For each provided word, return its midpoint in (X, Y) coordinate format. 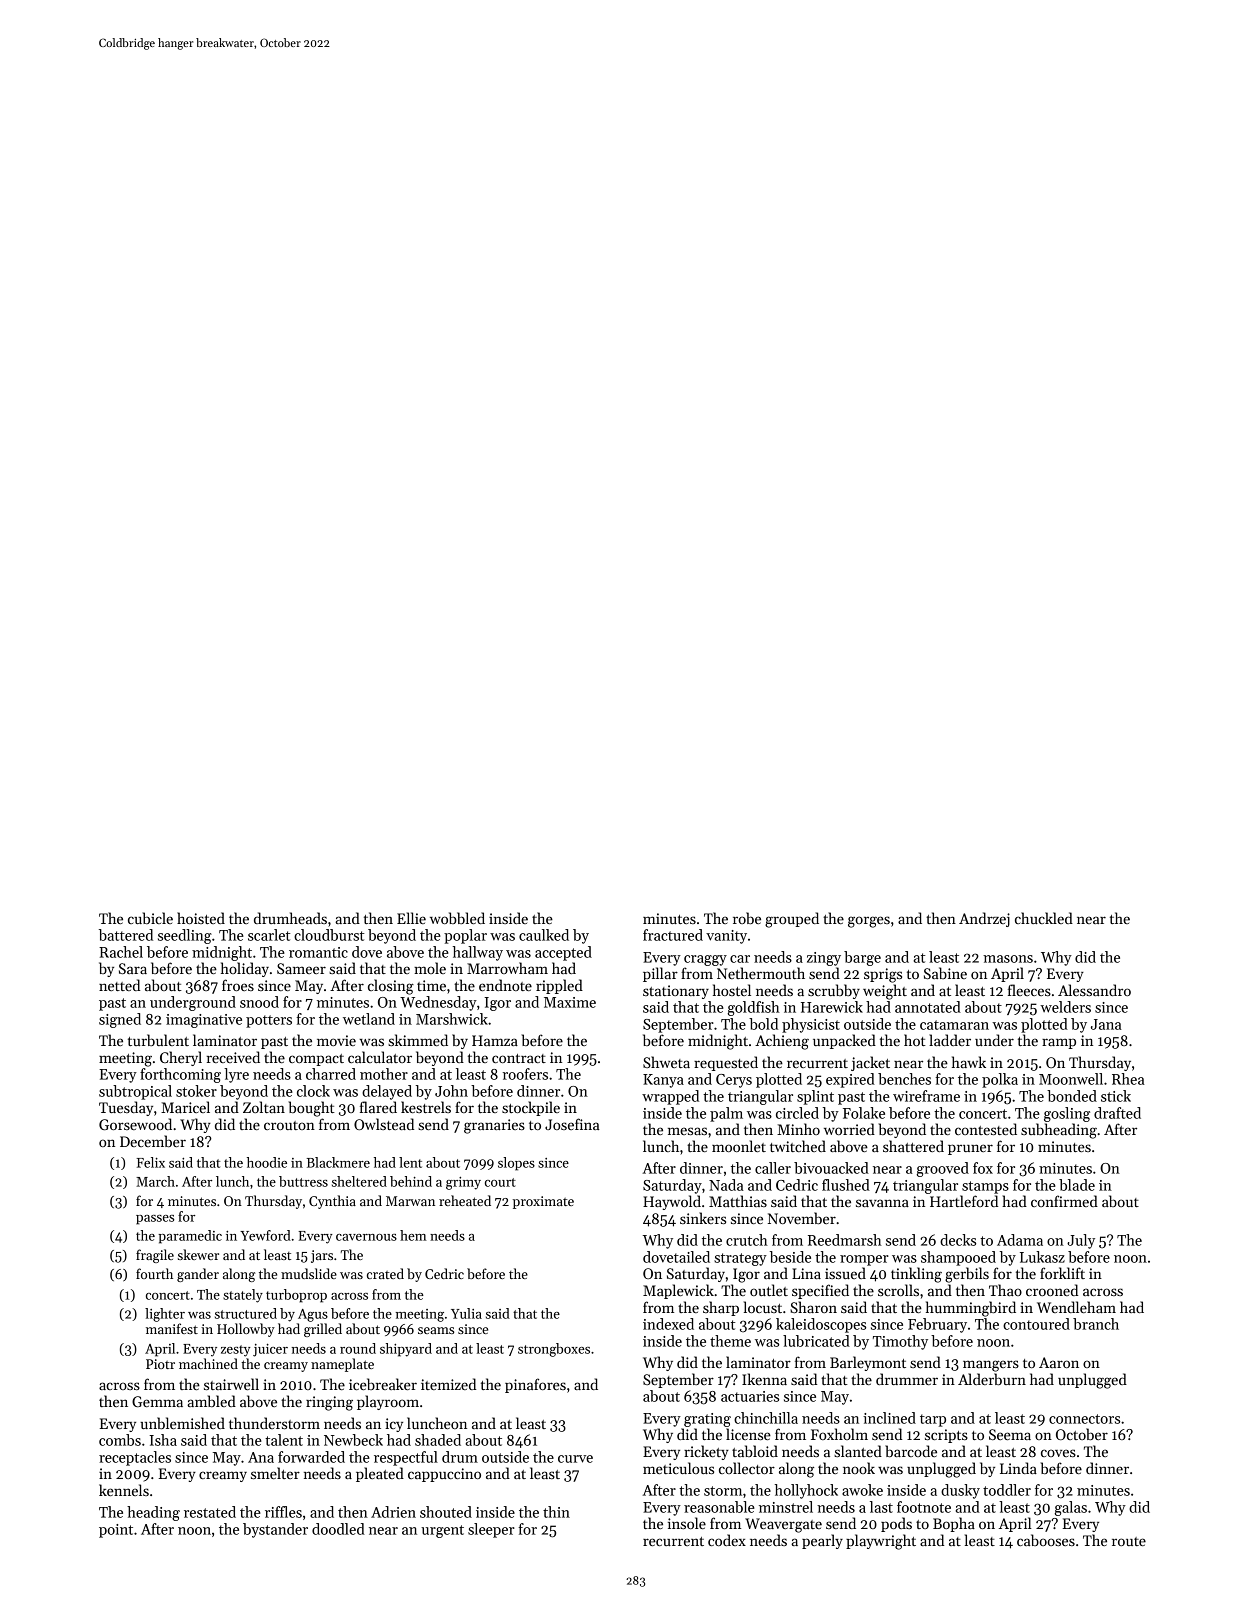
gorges (869, 922)
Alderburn (992, 1379)
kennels (124, 1490)
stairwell (231, 1384)
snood (259, 1002)
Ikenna (764, 1379)
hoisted (201, 918)
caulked (544, 935)
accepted (563, 953)
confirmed (1064, 1201)
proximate (543, 1202)
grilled (323, 1330)
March (155, 1181)
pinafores (535, 1385)
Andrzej (984, 919)
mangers (991, 1366)
